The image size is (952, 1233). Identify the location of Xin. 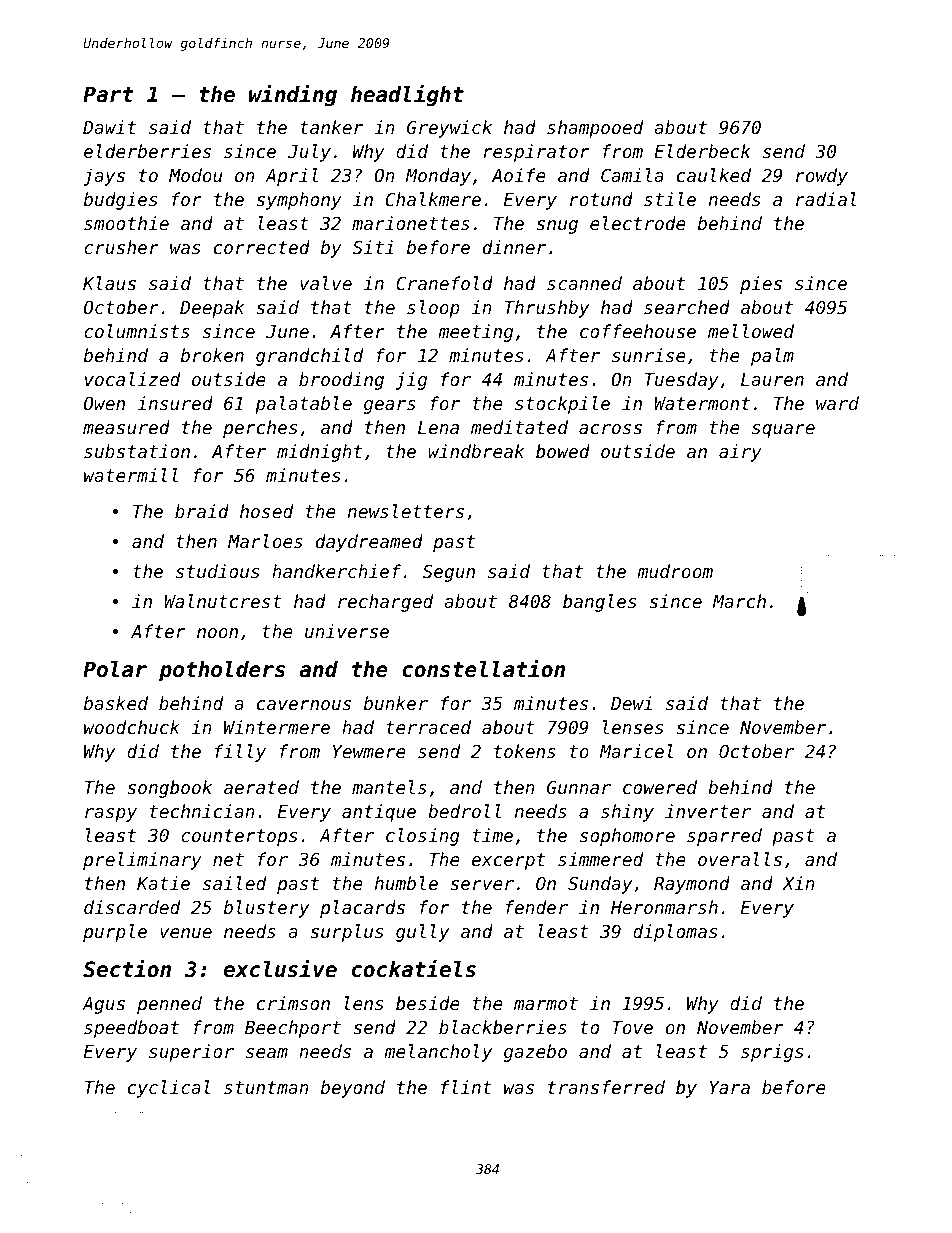
(798, 883).
